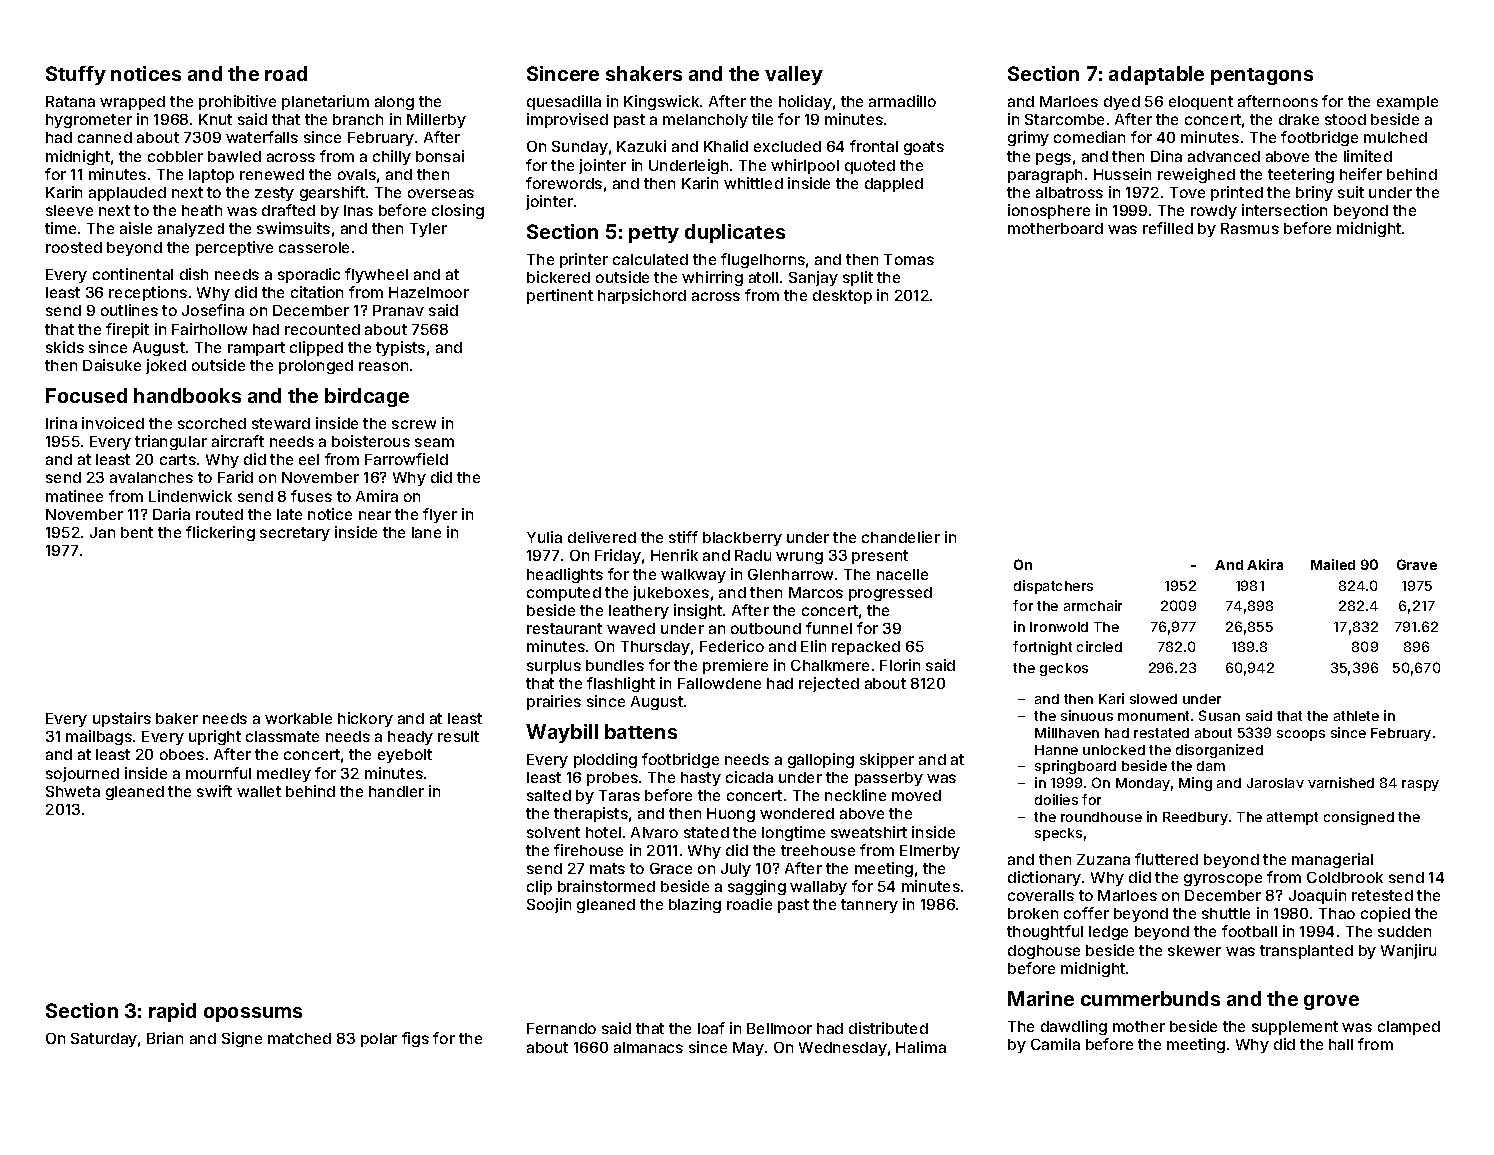  I want to click on pentagons, so click(1262, 76).
